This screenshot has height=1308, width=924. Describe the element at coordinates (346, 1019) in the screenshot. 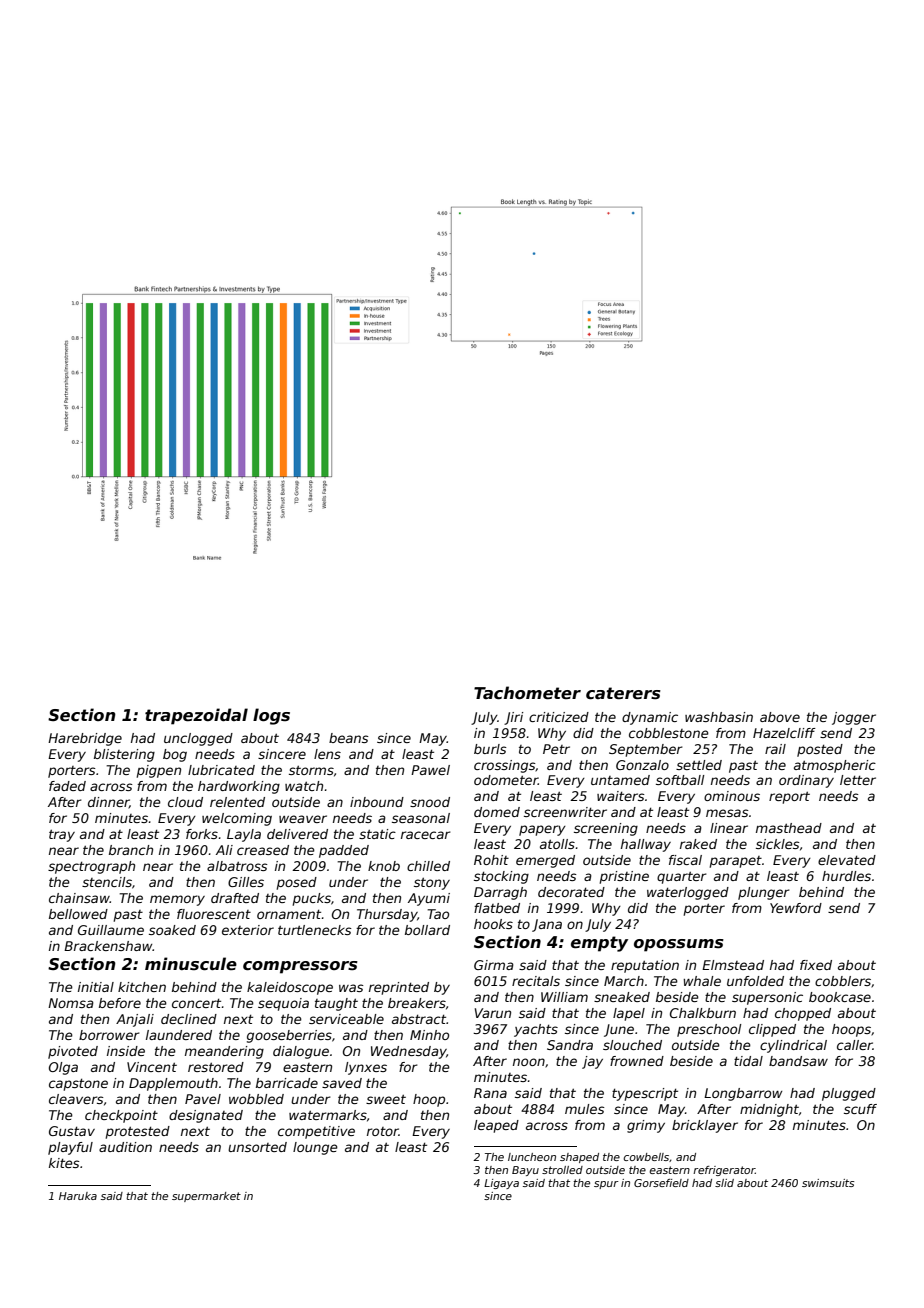

I see `serviceable` at that location.
